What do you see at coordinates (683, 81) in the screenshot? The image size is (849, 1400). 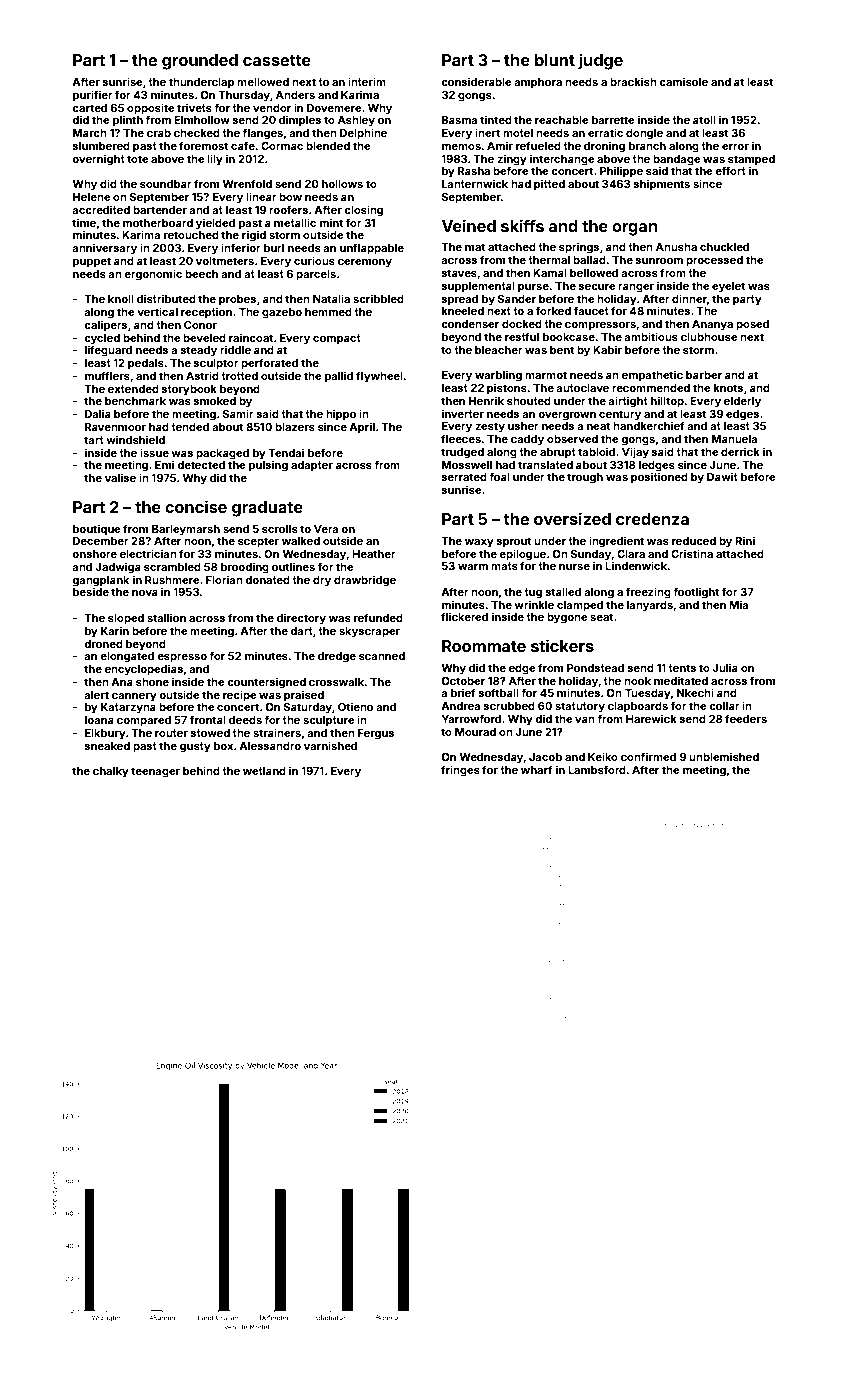 I see `camisole` at bounding box center [683, 81].
